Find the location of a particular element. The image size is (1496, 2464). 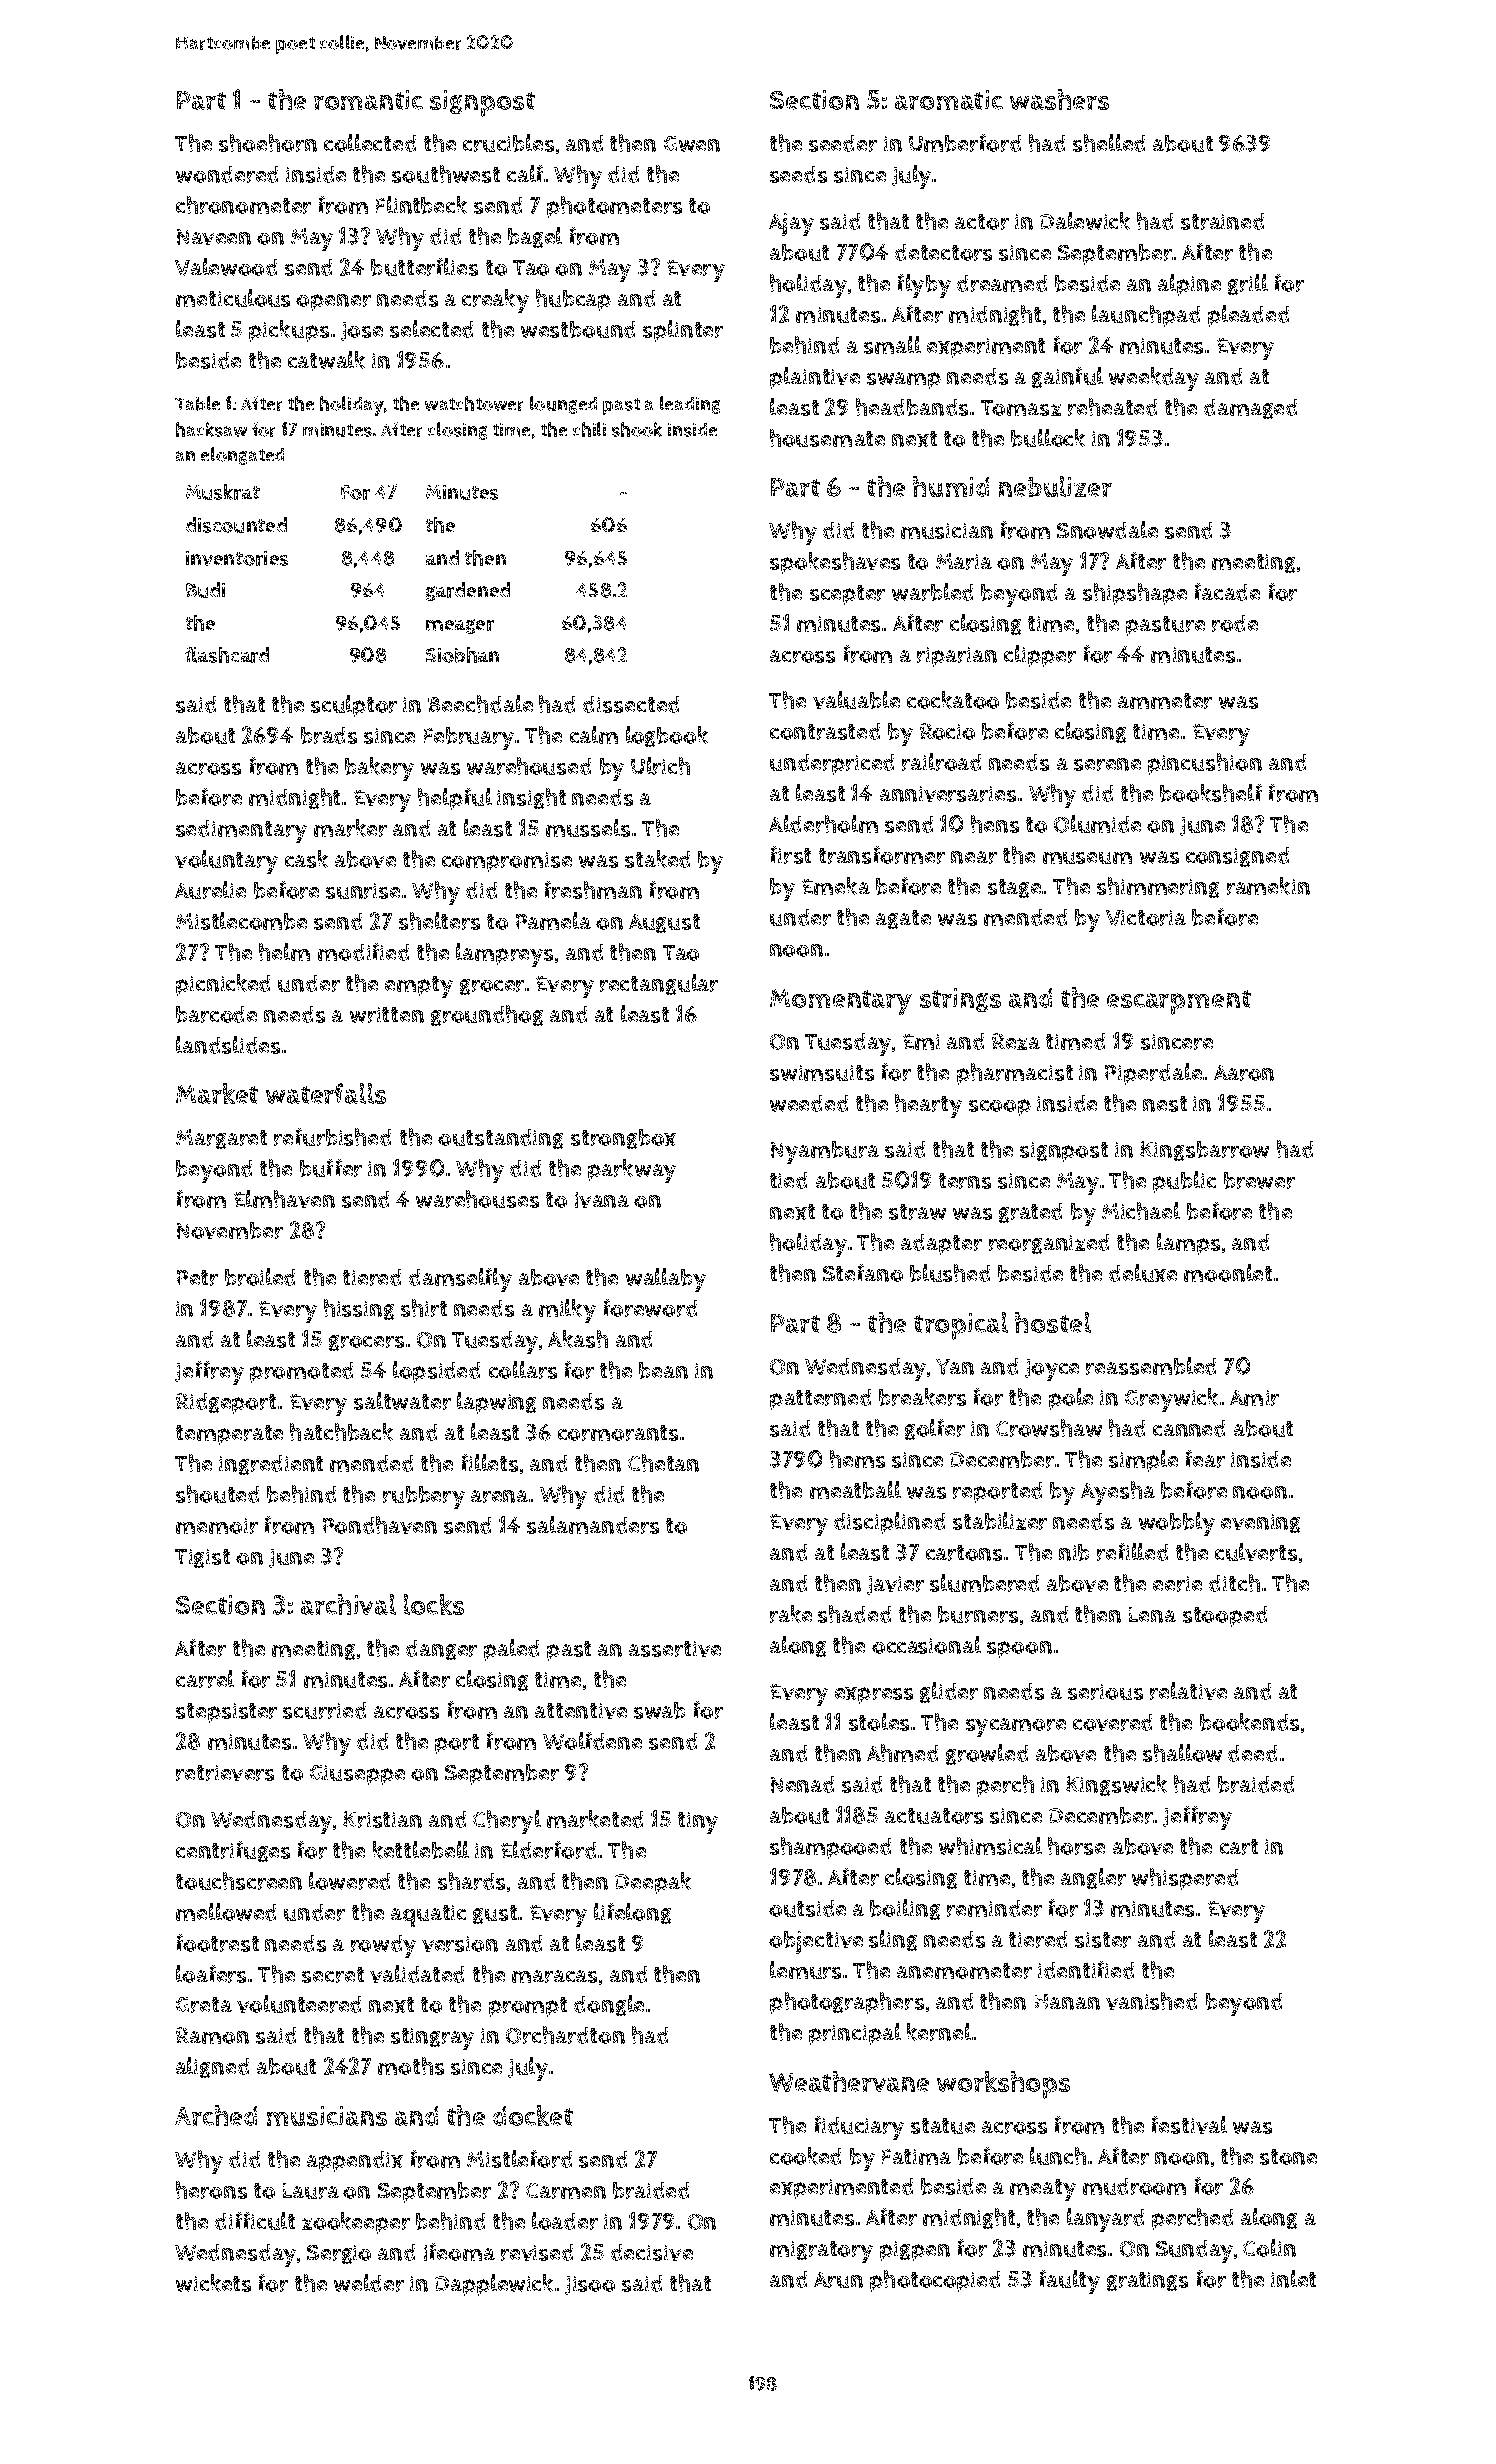

mudroom is located at coordinates (1134, 2186).
